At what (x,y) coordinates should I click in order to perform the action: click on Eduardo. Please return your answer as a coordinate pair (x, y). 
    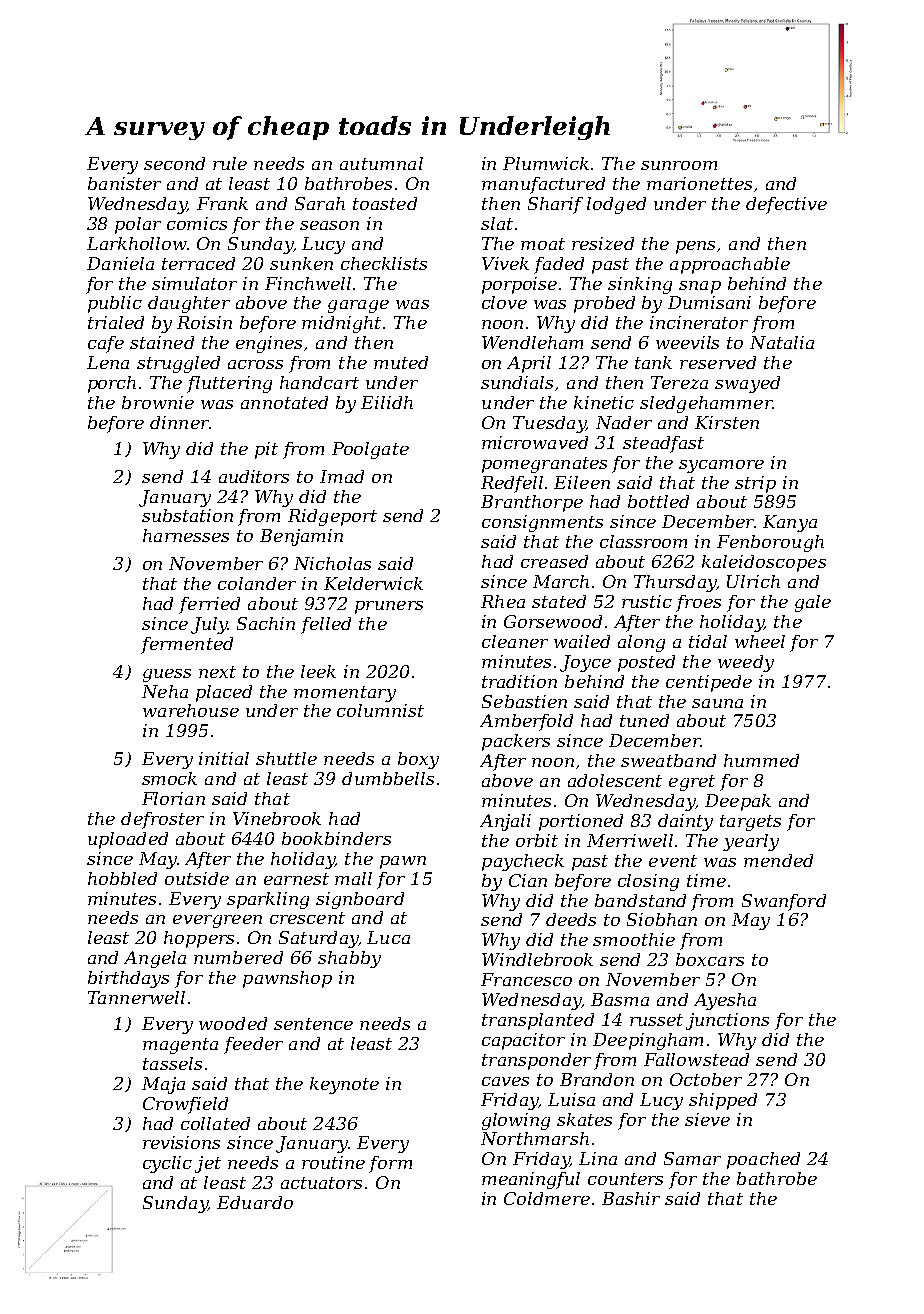
    Looking at the image, I should click on (255, 1202).
